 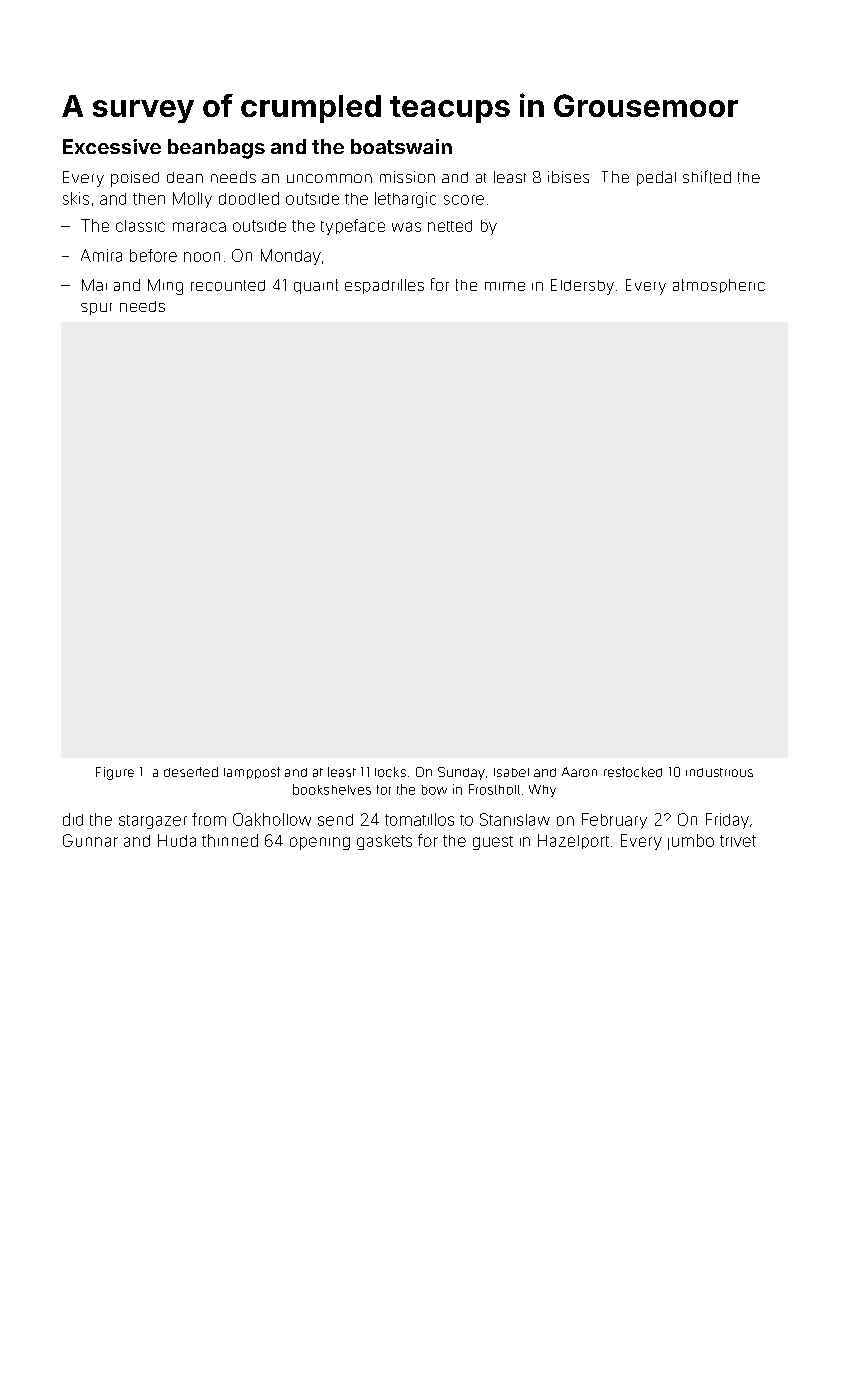 What do you see at coordinates (401, 146) in the image?
I see `boatswain` at bounding box center [401, 146].
